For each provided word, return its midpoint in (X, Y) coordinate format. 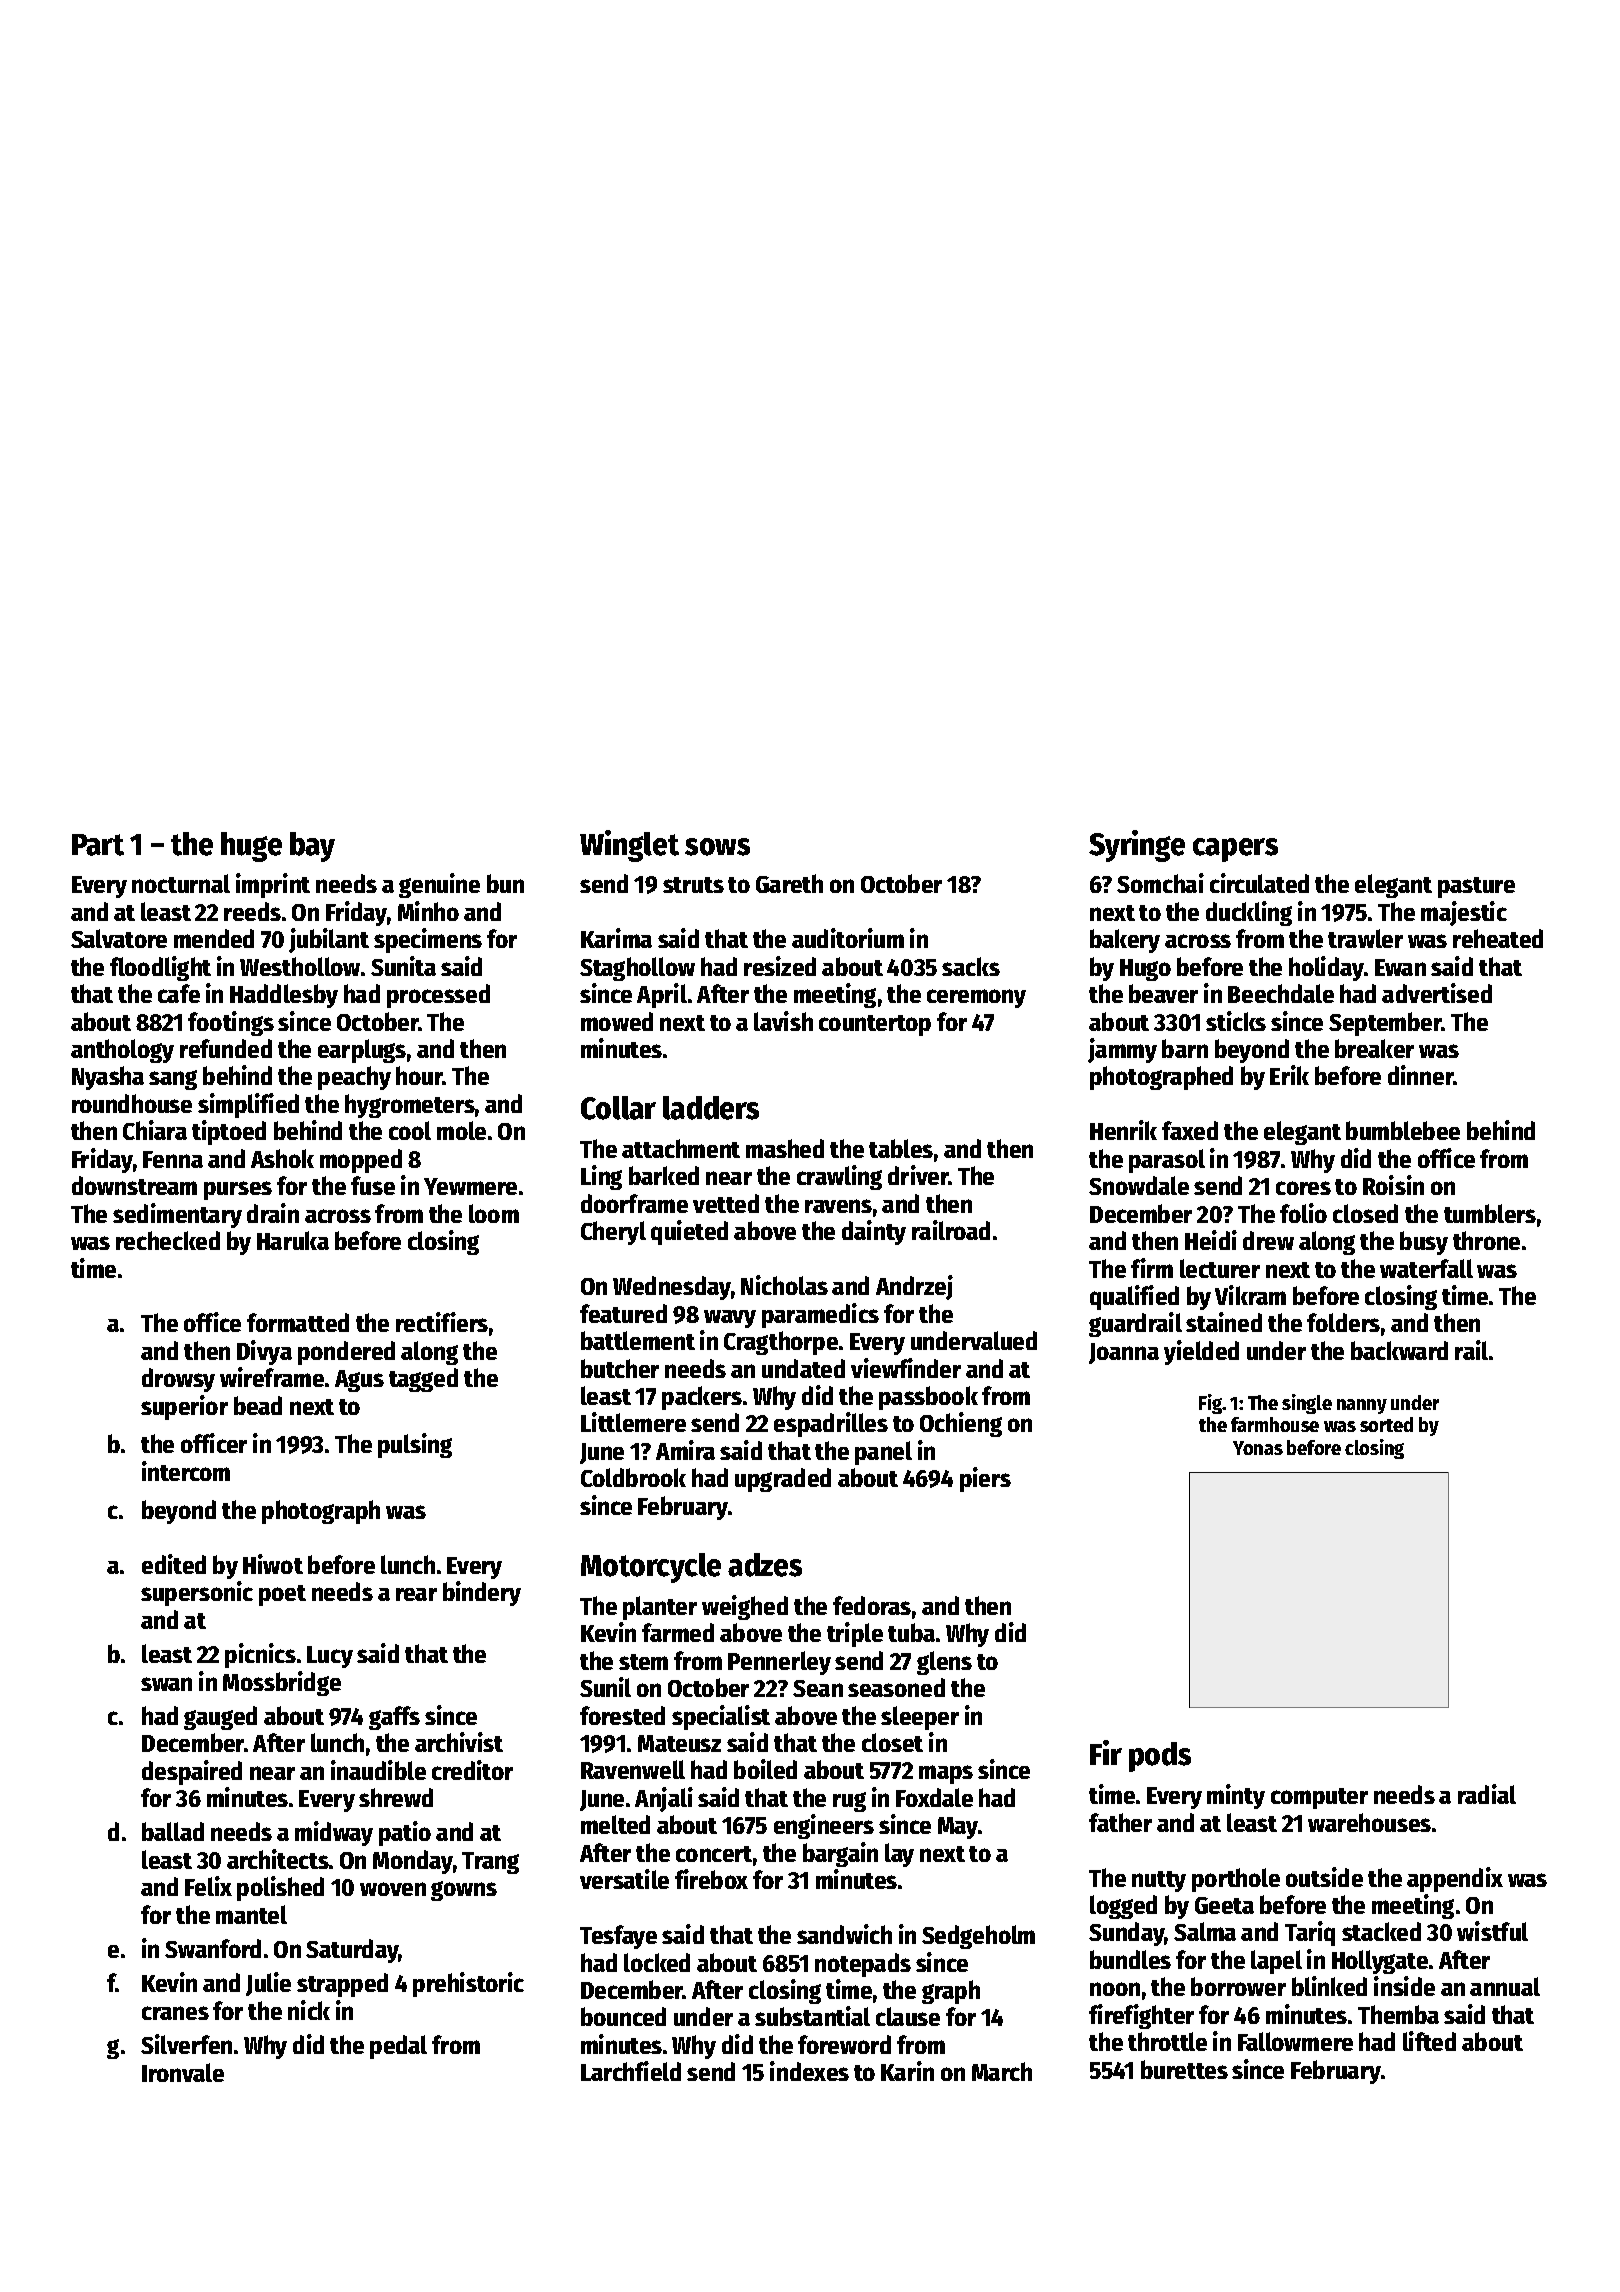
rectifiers (442, 1322)
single (1307, 1404)
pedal (398, 2047)
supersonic (197, 1593)
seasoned (896, 1687)
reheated (1498, 938)
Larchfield (631, 2071)
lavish (783, 1021)
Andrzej (914, 1287)
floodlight (160, 968)
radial (1487, 1794)
